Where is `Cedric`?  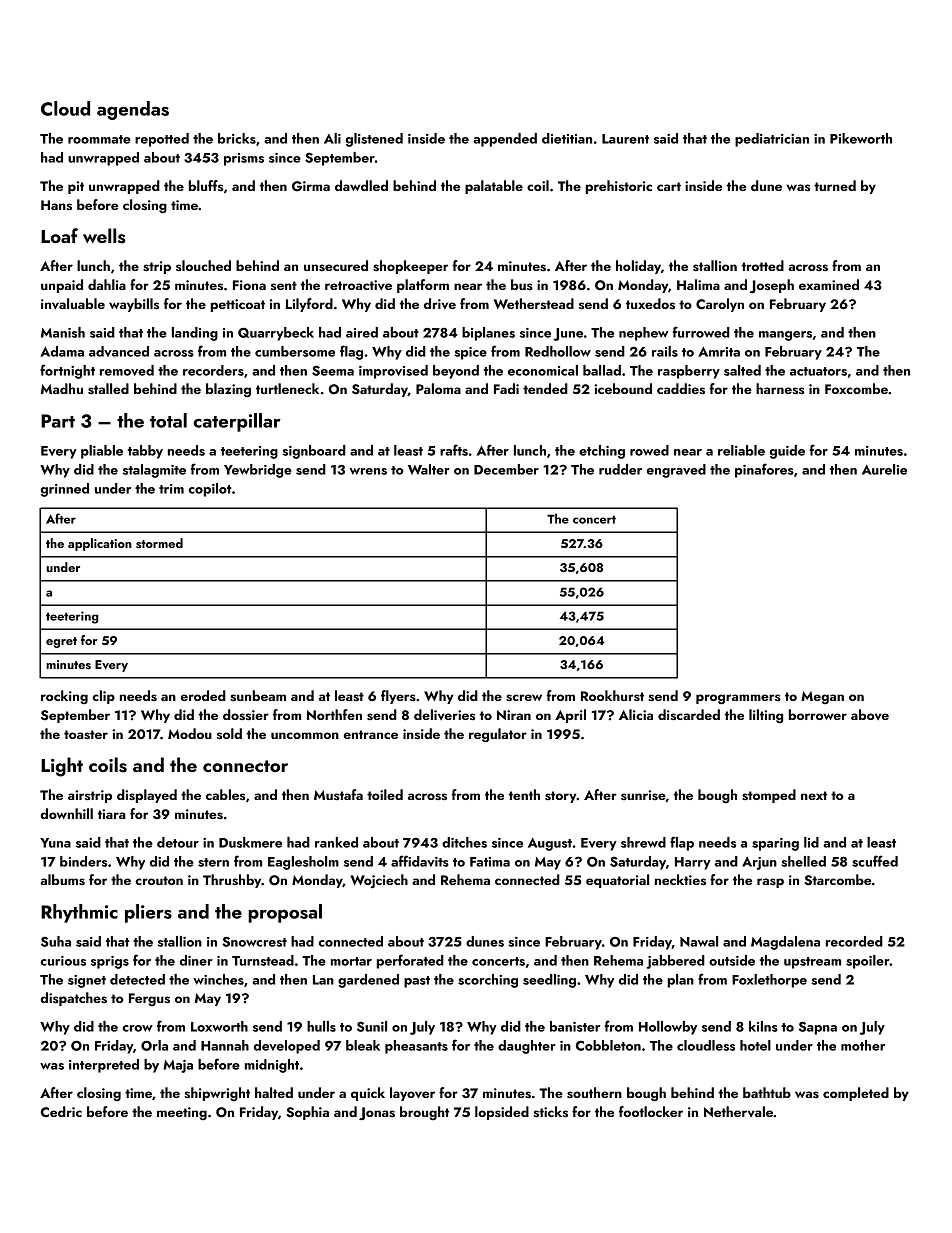 Cedric is located at coordinates (61, 1111).
